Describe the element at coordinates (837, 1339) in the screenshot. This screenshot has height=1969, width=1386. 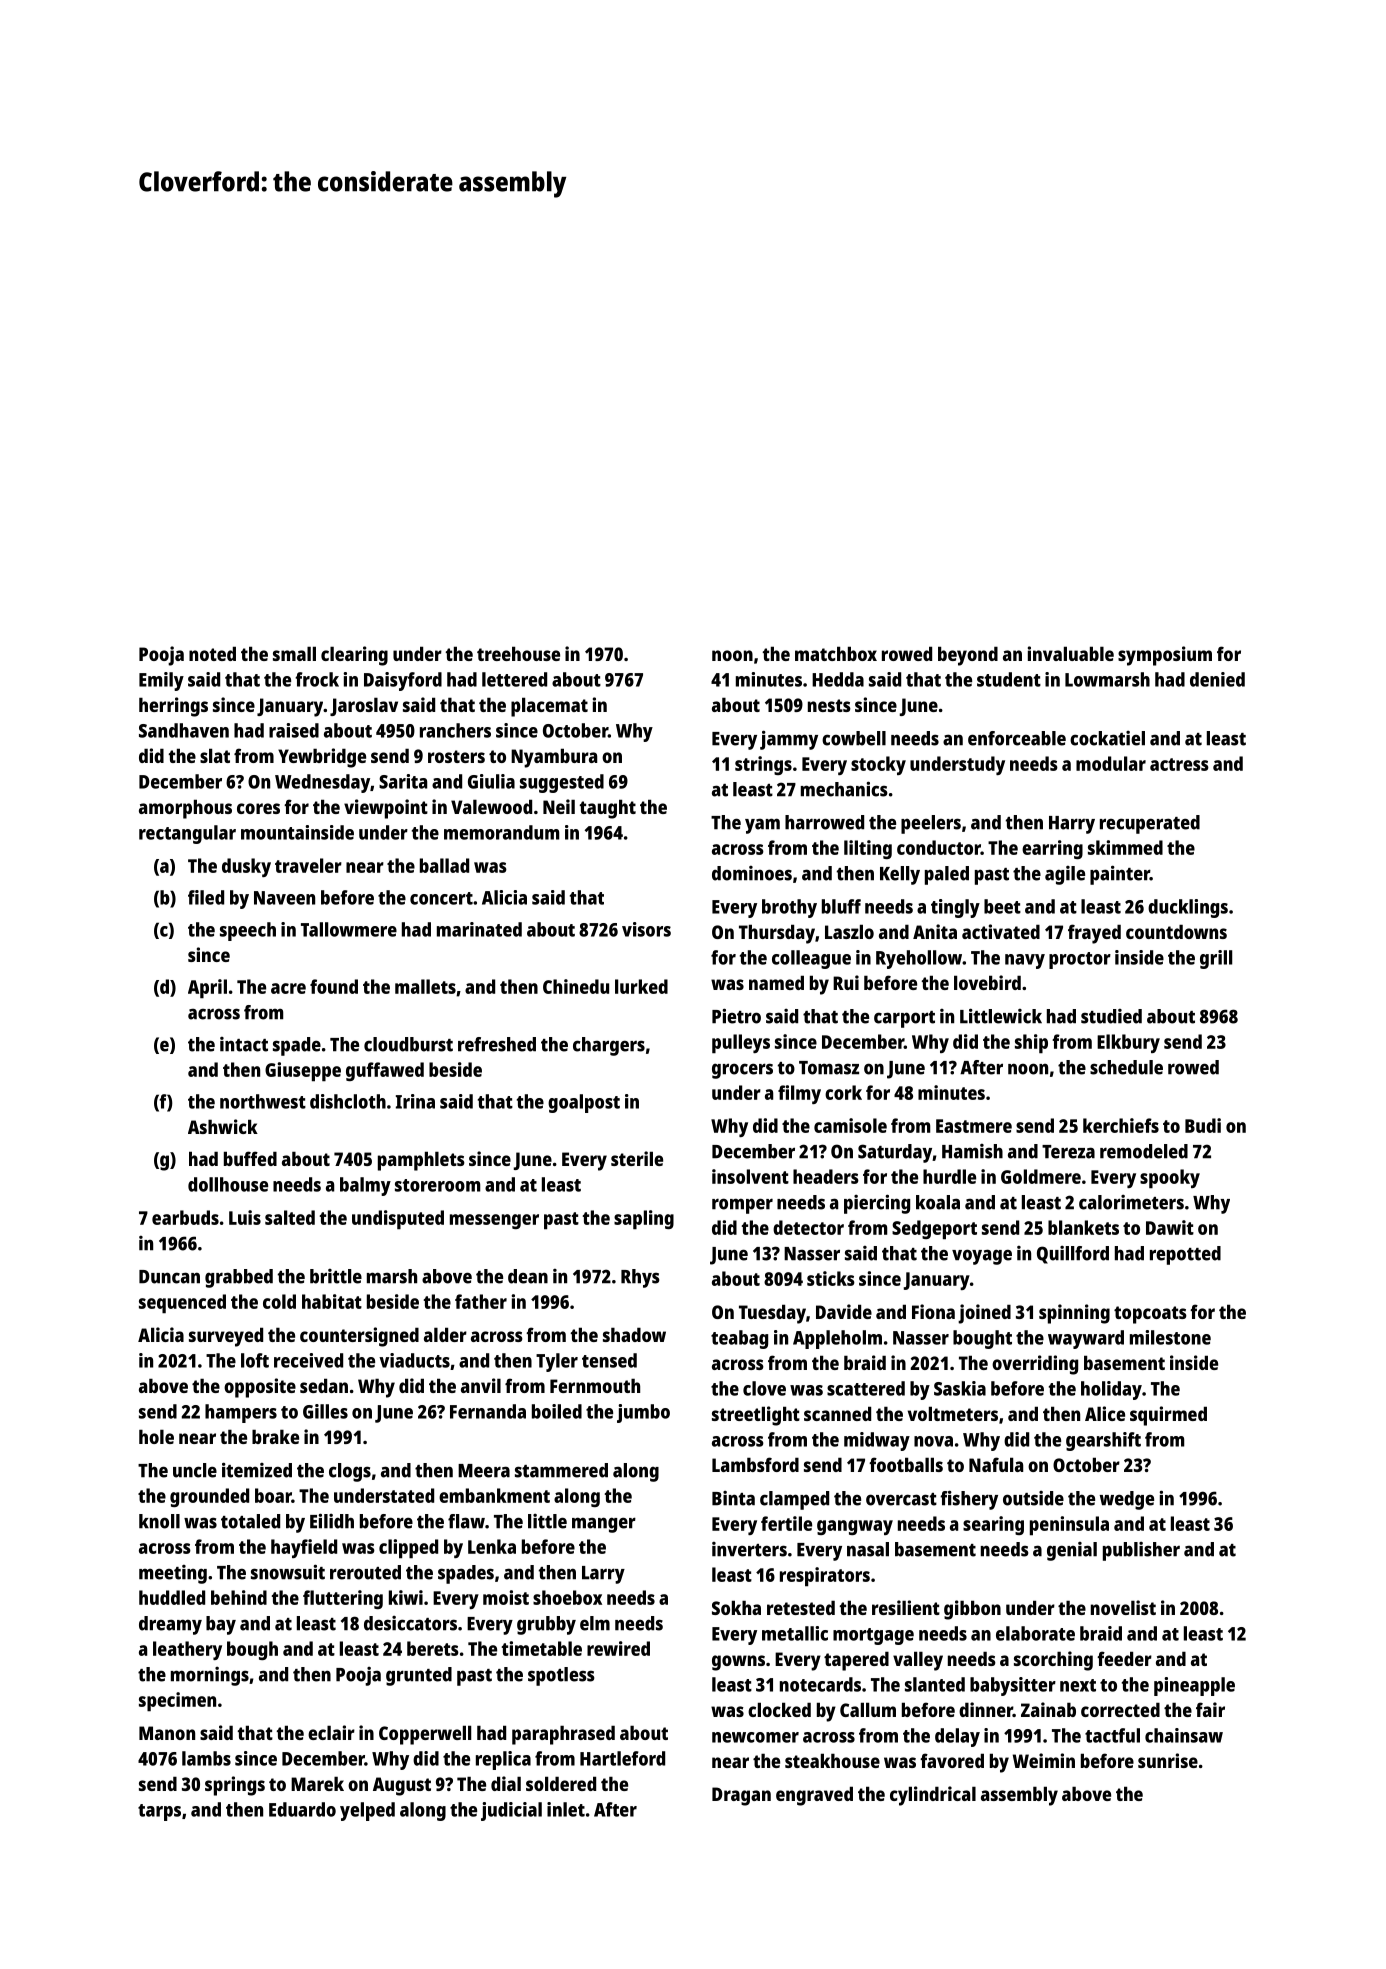
I see `Appleholm` at that location.
